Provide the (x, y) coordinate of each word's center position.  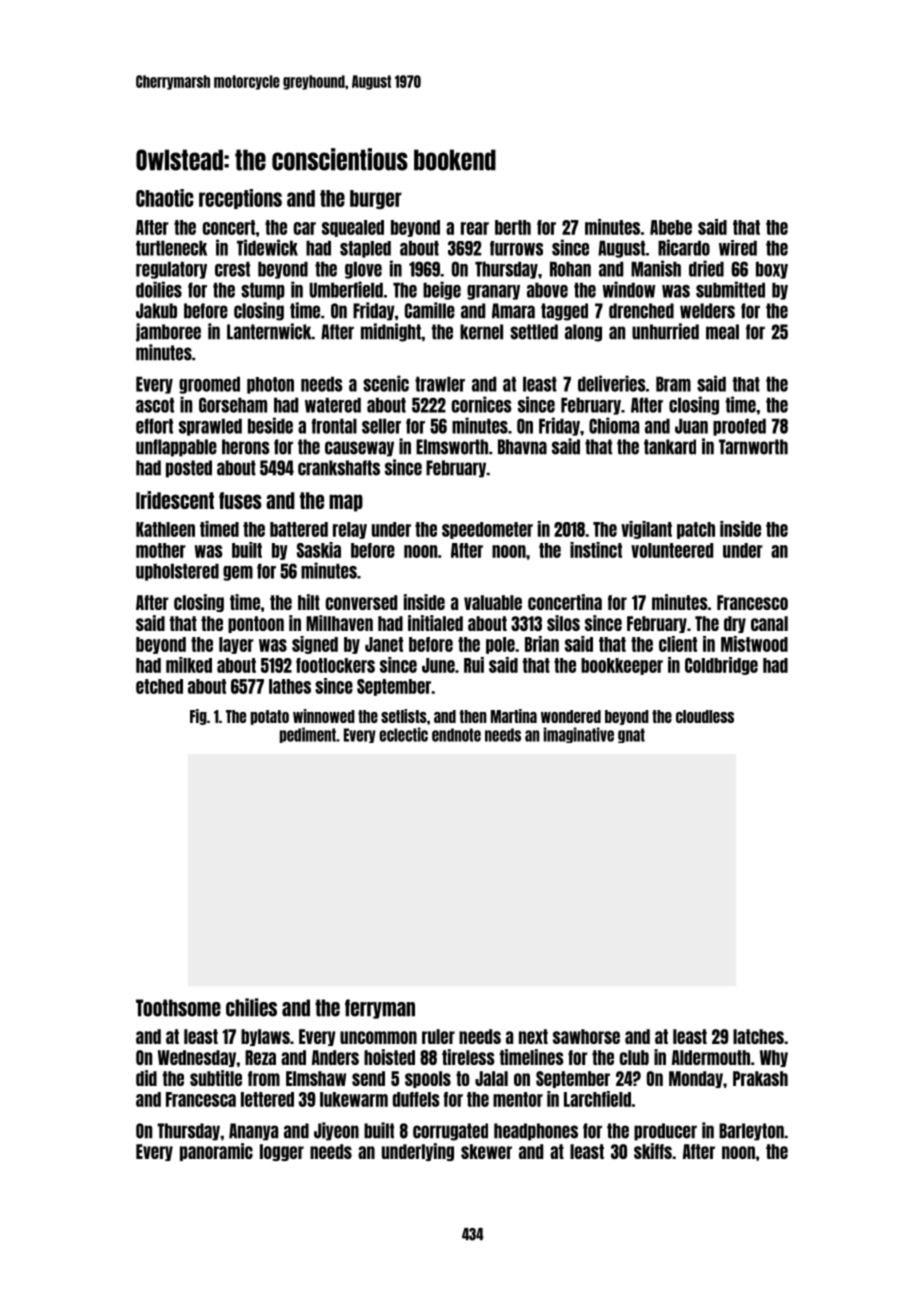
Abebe (671, 227)
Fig (198, 717)
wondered (571, 716)
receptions (240, 199)
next (533, 1036)
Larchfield (597, 1099)
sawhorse (586, 1036)
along (583, 333)
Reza (260, 1057)
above (547, 290)
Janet (384, 644)
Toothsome (178, 1008)
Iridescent (175, 500)
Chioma (614, 425)
